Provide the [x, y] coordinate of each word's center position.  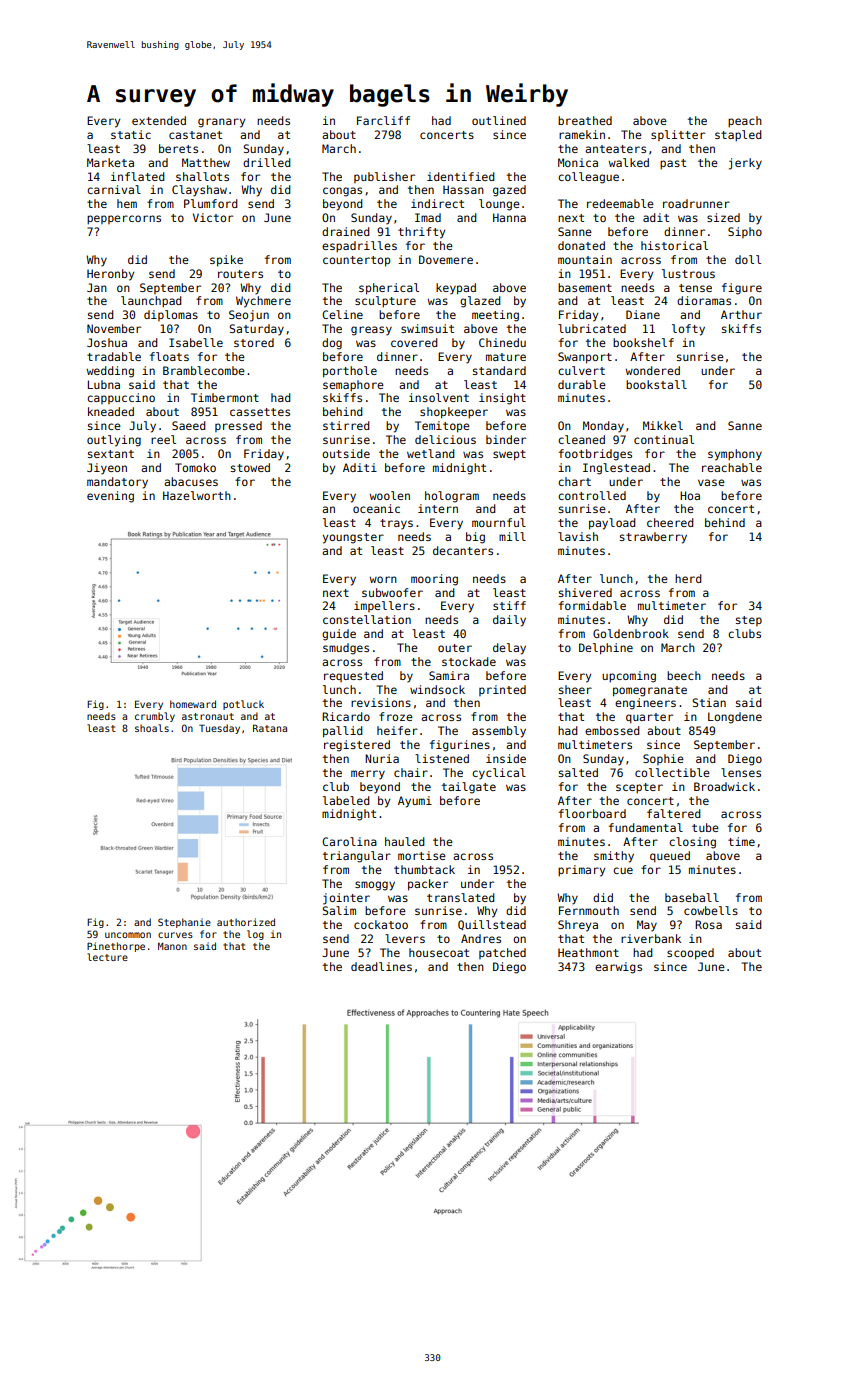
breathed [585, 120]
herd [688, 578]
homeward [193, 704]
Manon [172, 946]
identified [461, 176]
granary [221, 123]
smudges [346, 649]
